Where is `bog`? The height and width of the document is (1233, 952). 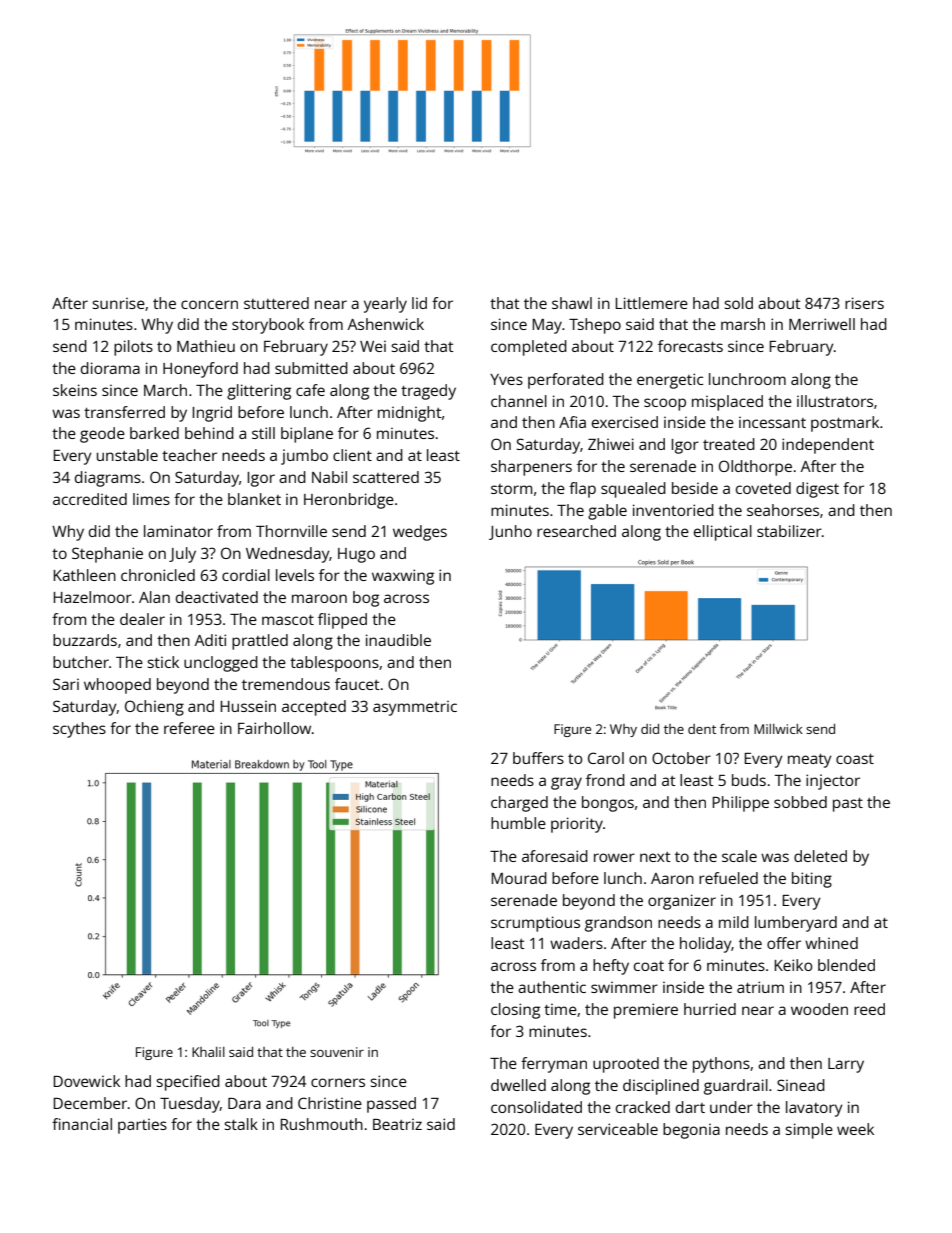
bog is located at coordinates (366, 599).
